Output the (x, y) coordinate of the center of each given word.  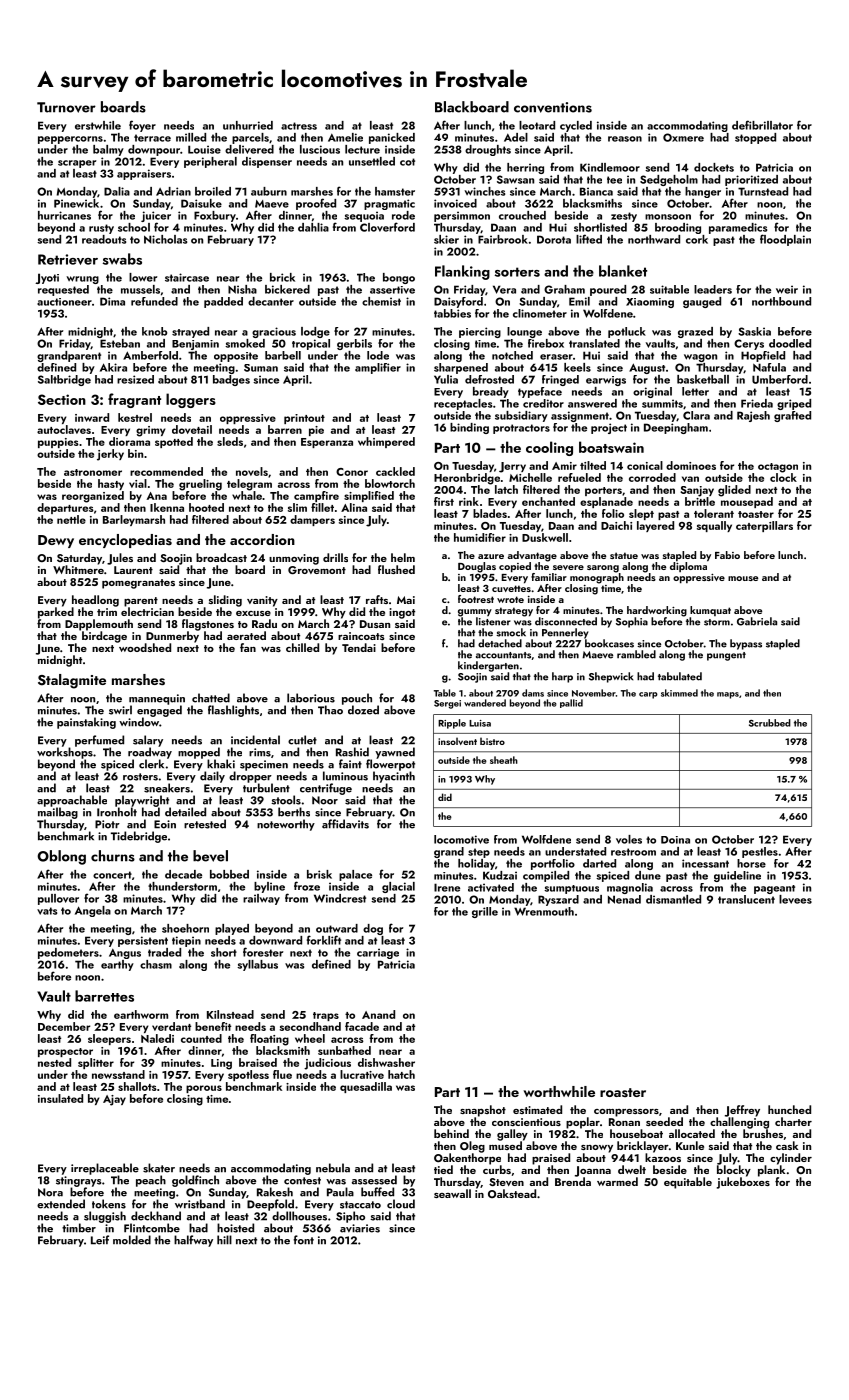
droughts (488, 150)
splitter (96, 1063)
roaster (623, 1092)
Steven (506, 1182)
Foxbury (215, 216)
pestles (760, 852)
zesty (624, 217)
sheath (504, 760)
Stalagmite (72, 681)
